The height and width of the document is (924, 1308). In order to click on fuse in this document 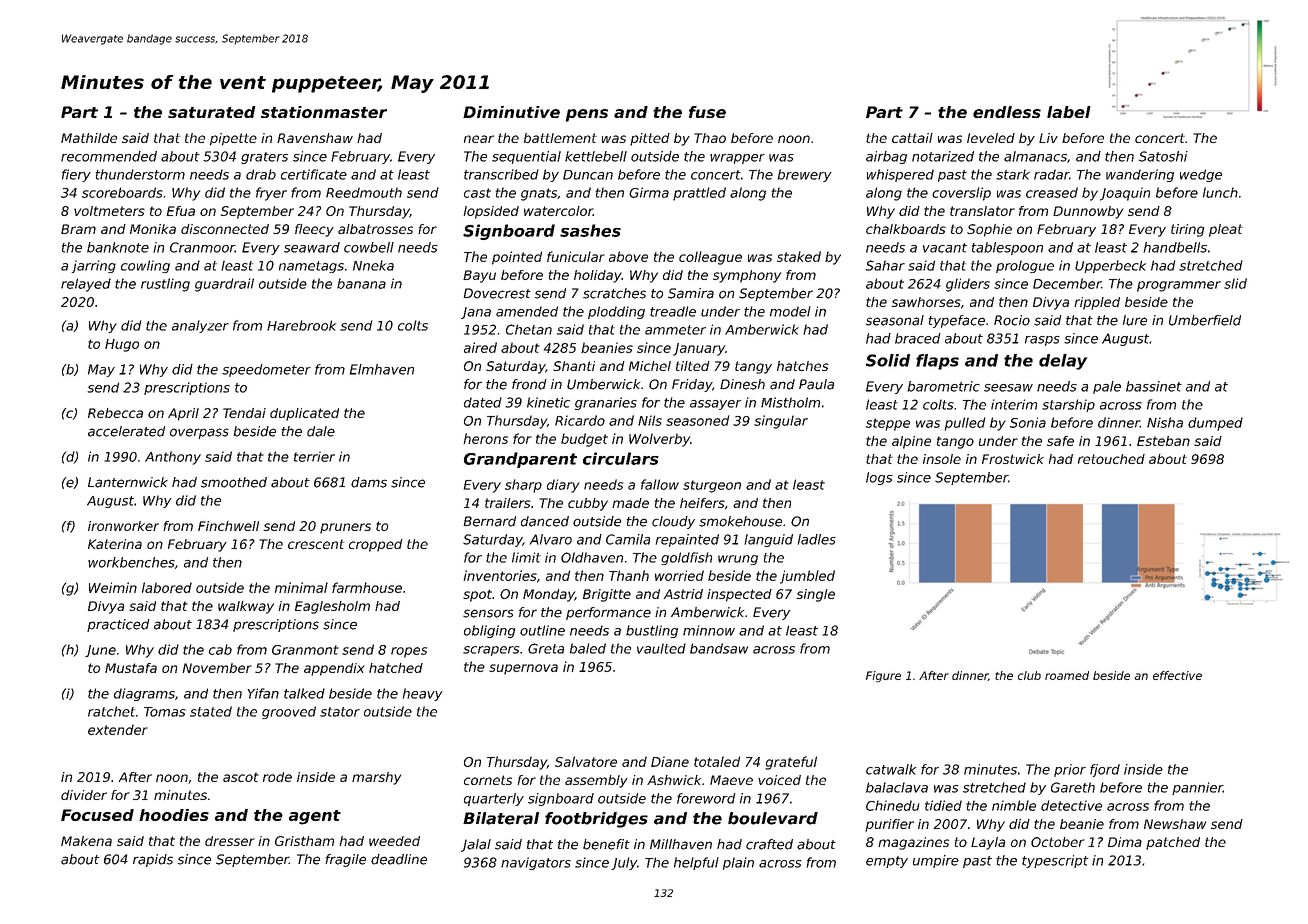, I will do `click(707, 112)`.
